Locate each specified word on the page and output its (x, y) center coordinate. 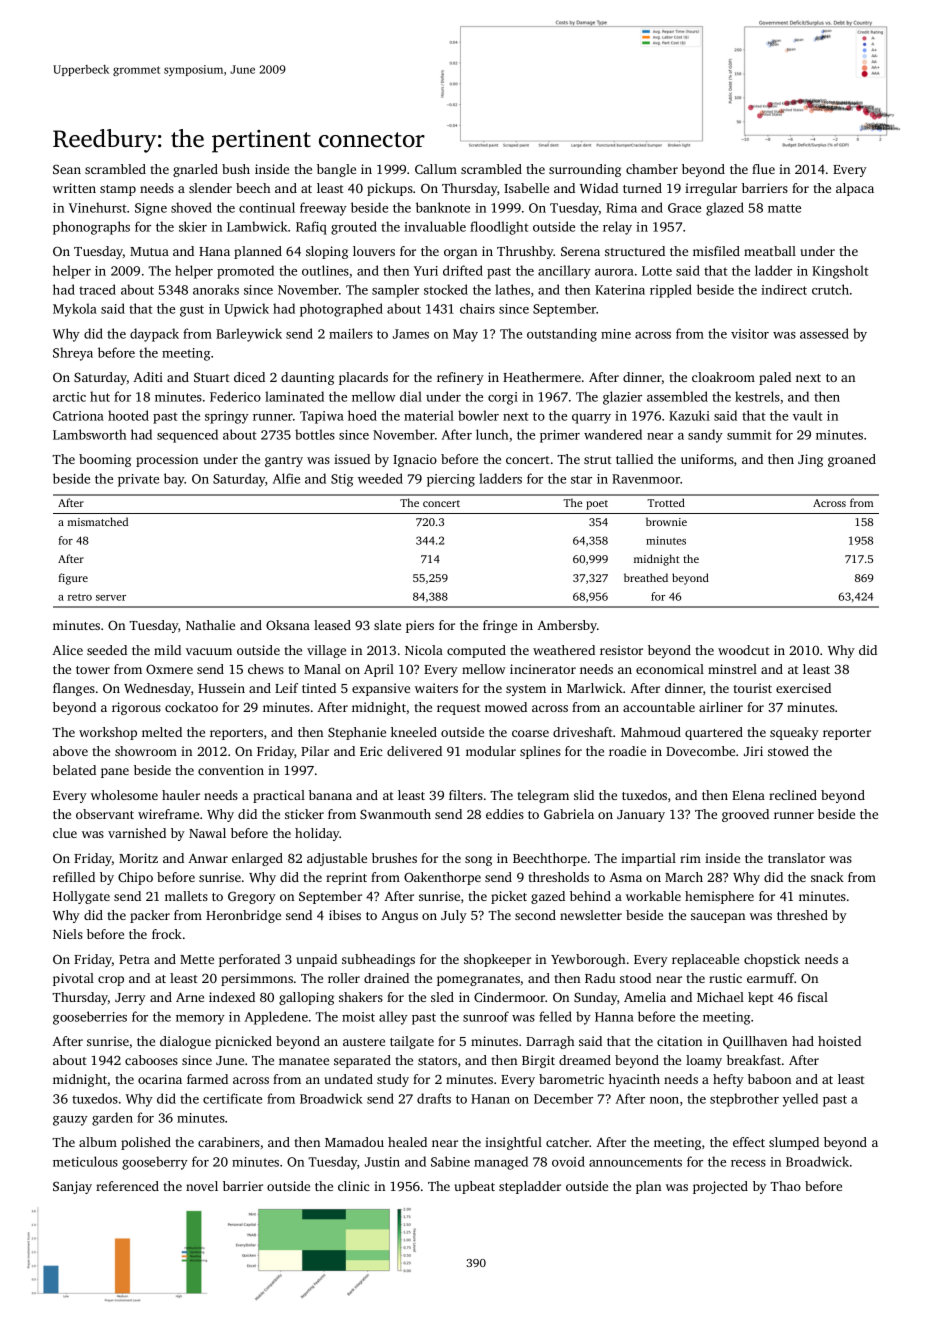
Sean (67, 169)
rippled (671, 291)
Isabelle (526, 188)
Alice (67, 650)
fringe (500, 626)
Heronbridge (243, 916)
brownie (666, 521)
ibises (345, 915)
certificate (232, 1098)
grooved (745, 815)
